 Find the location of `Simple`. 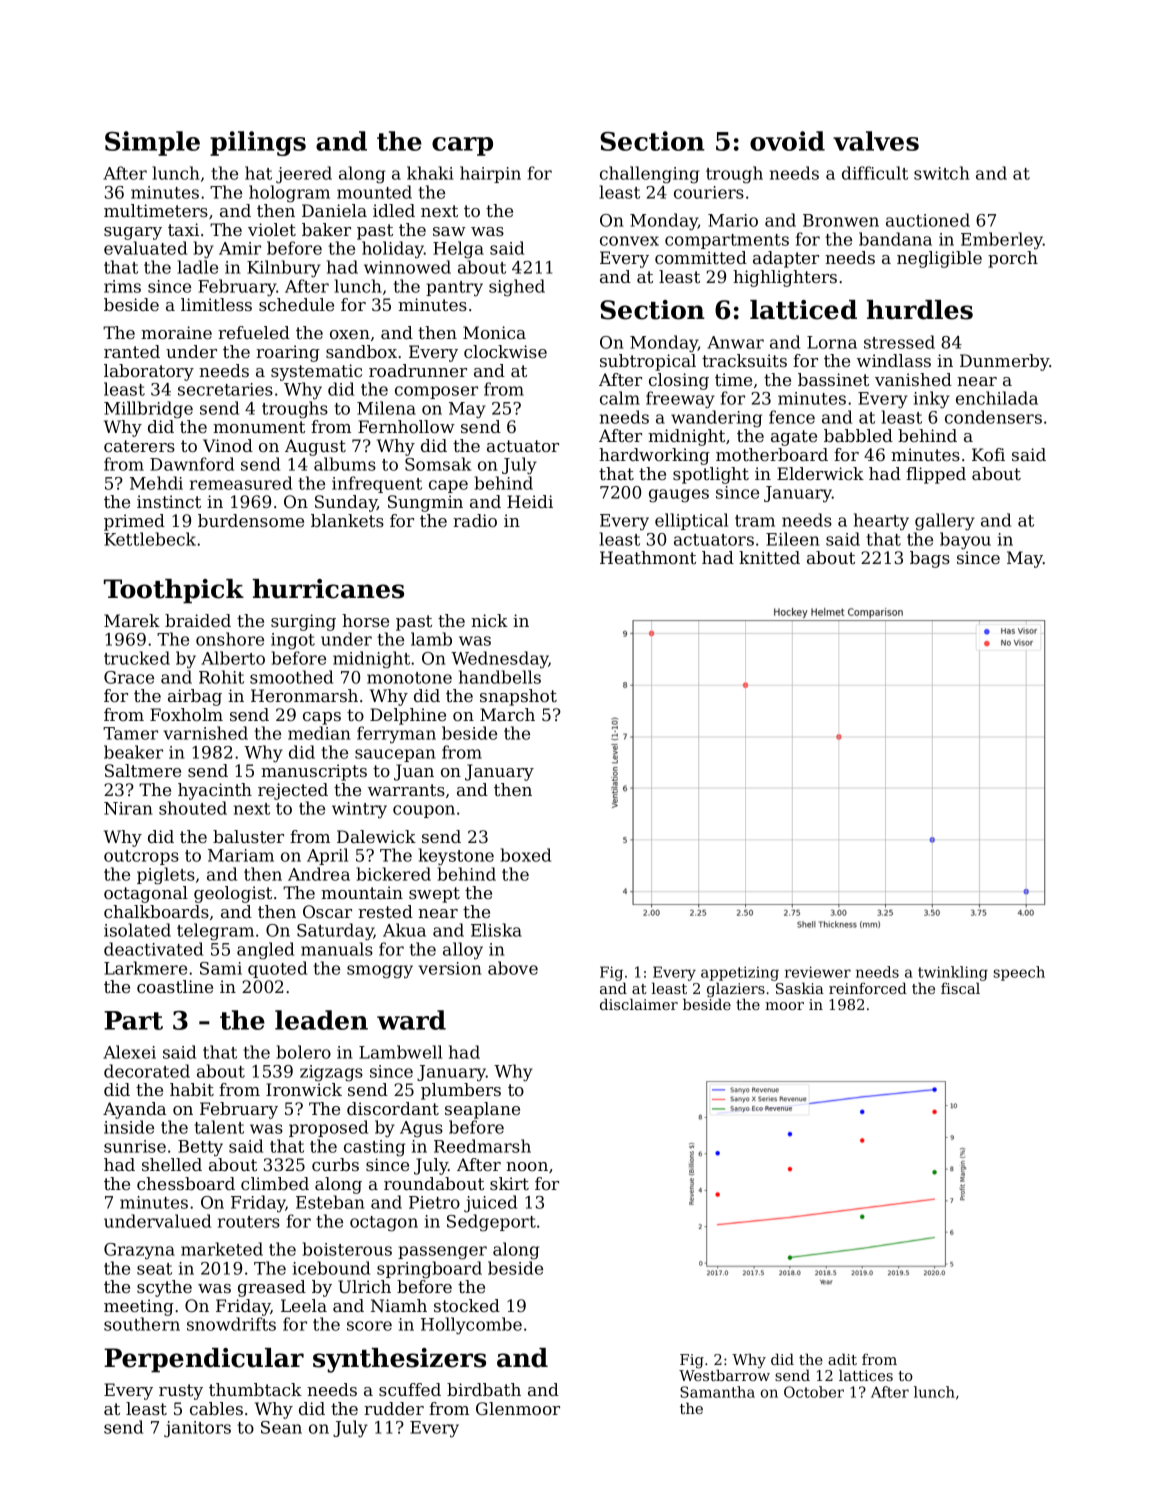

Simple is located at coordinates (152, 143).
